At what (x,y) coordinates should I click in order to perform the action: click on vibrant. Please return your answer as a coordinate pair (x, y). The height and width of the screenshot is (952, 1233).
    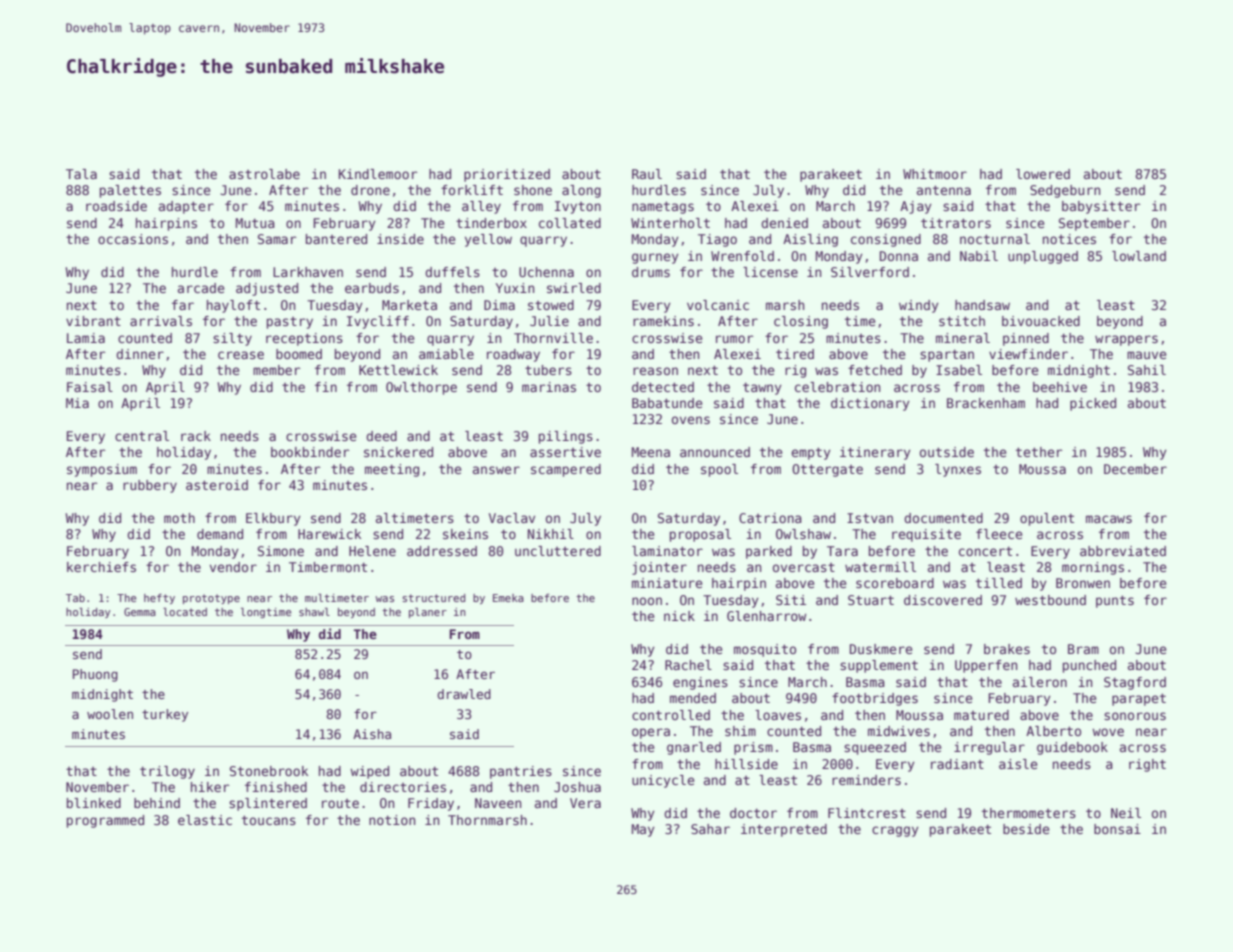
    Looking at the image, I should click on (93, 321).
